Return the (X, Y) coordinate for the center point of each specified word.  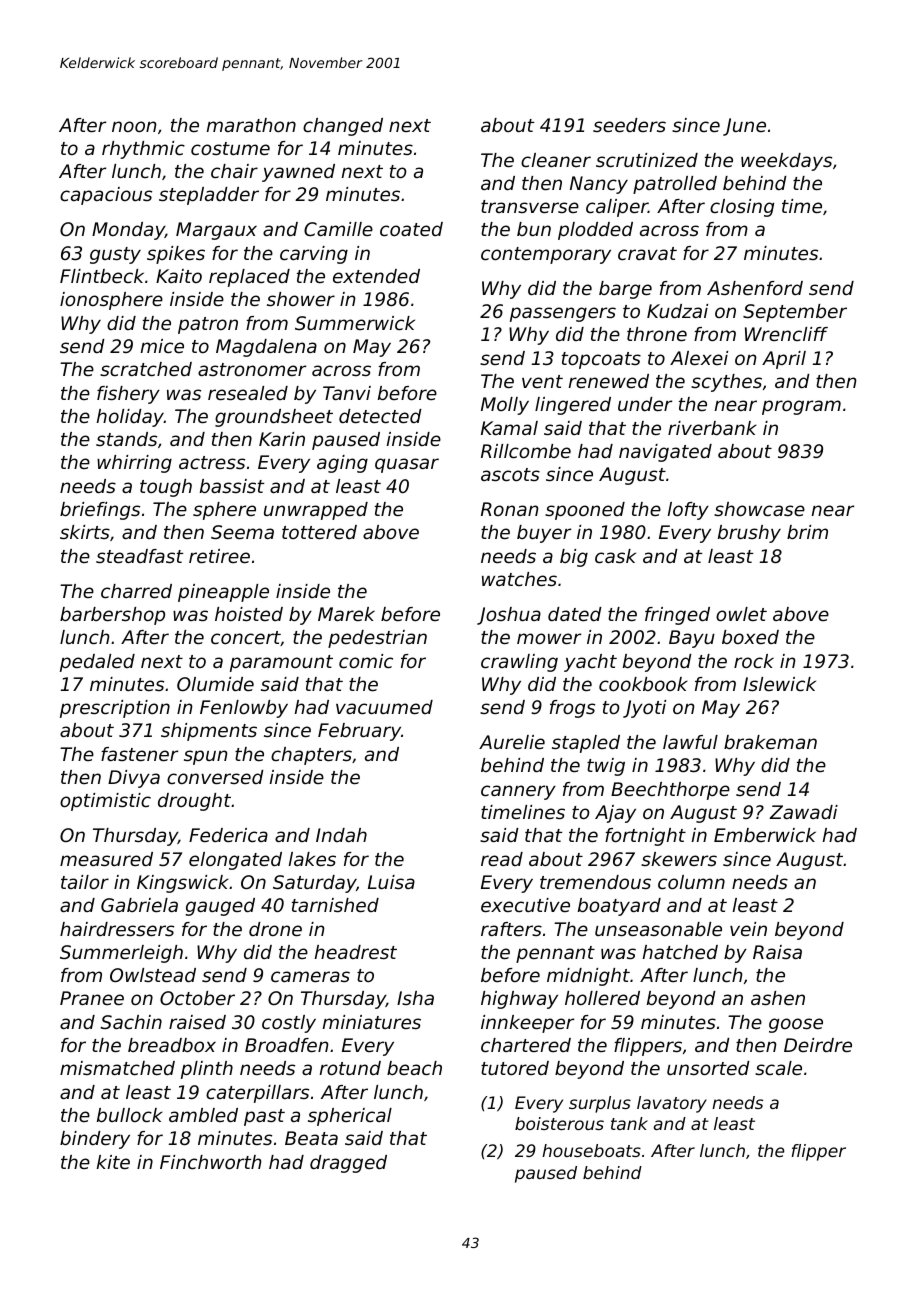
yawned (298, 173)
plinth (207, 1070)
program (801, 407)
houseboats (591, 1150)
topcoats (601, 360)
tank (629, 1123)
